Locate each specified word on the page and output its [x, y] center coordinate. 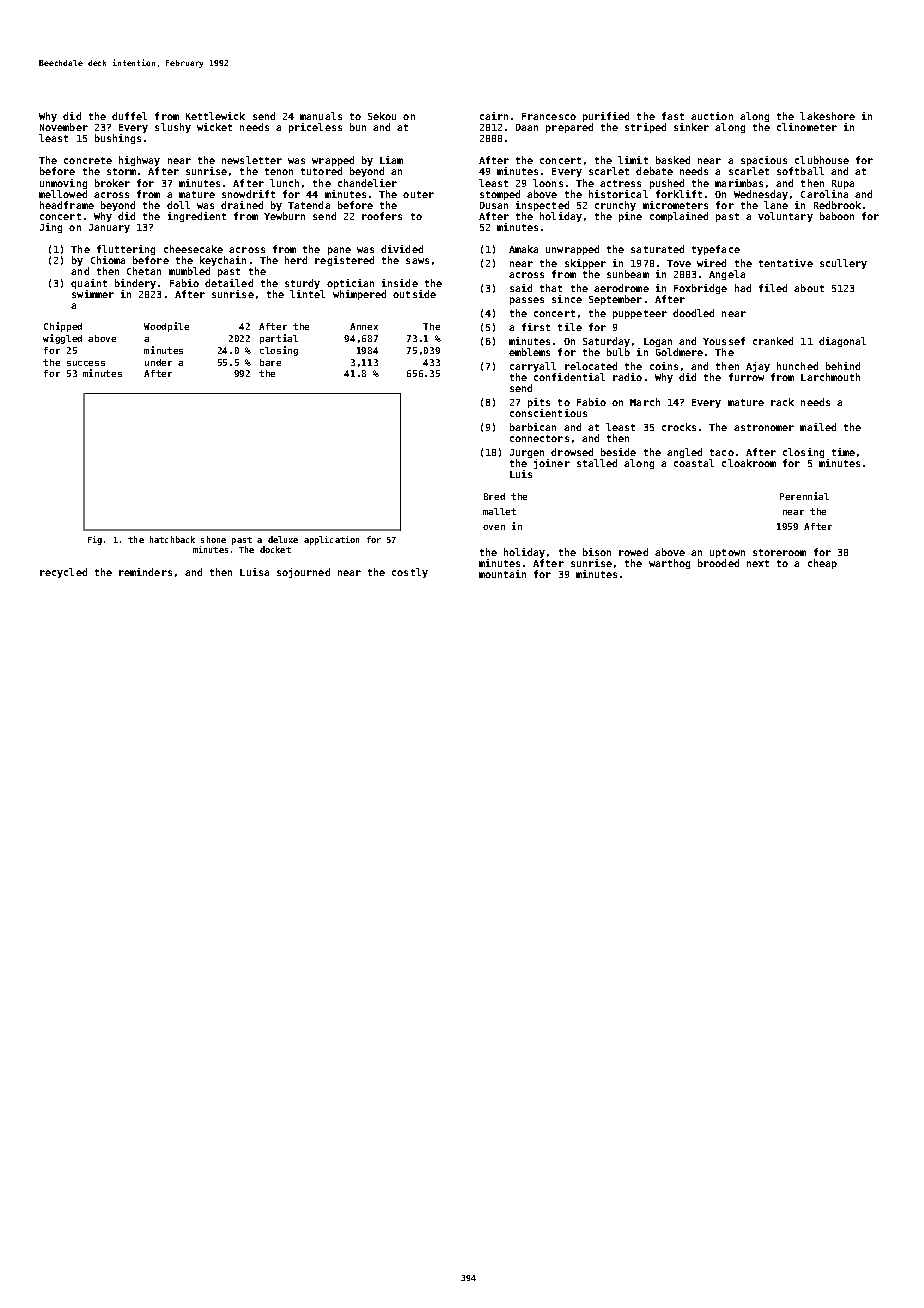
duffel [129, 116]
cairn [494, 116]
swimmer [93, 294]
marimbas [739, 183]
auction [712, 116]
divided [402, 249]
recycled [63, 573]
